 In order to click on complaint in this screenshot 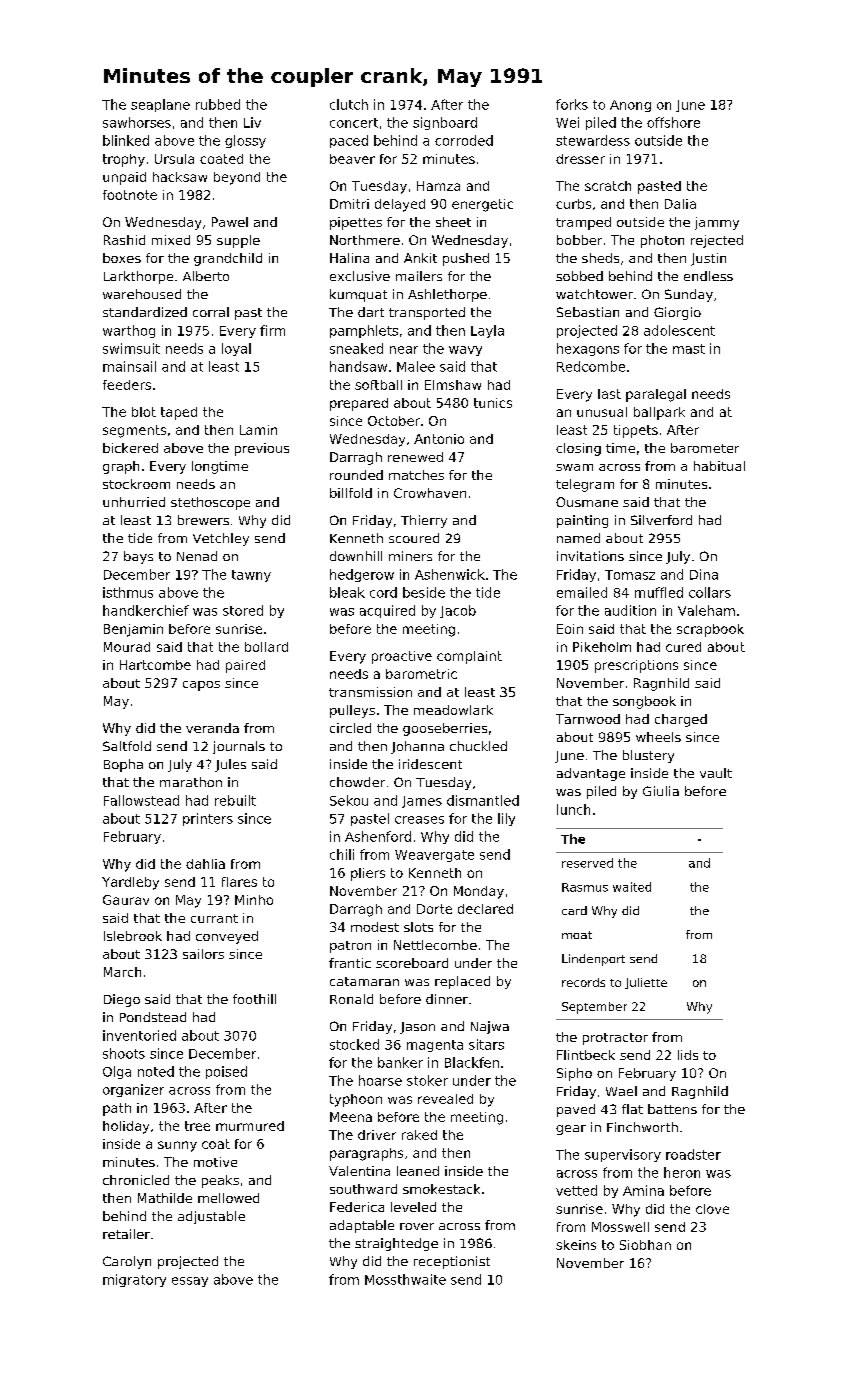, I will do `click(469, 657)`.
